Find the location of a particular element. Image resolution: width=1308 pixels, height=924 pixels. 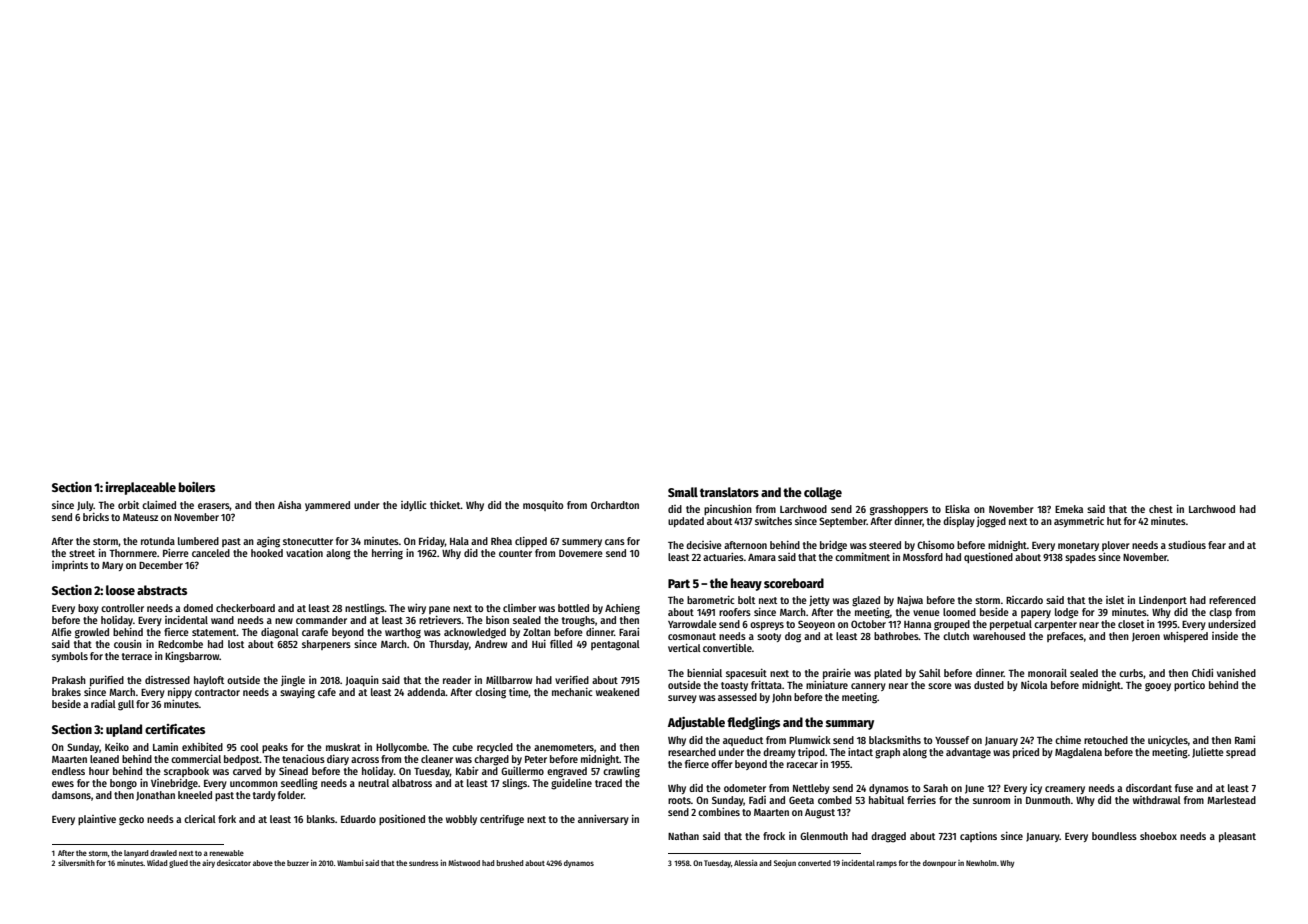

updated is located at coordinates (686, 522).
